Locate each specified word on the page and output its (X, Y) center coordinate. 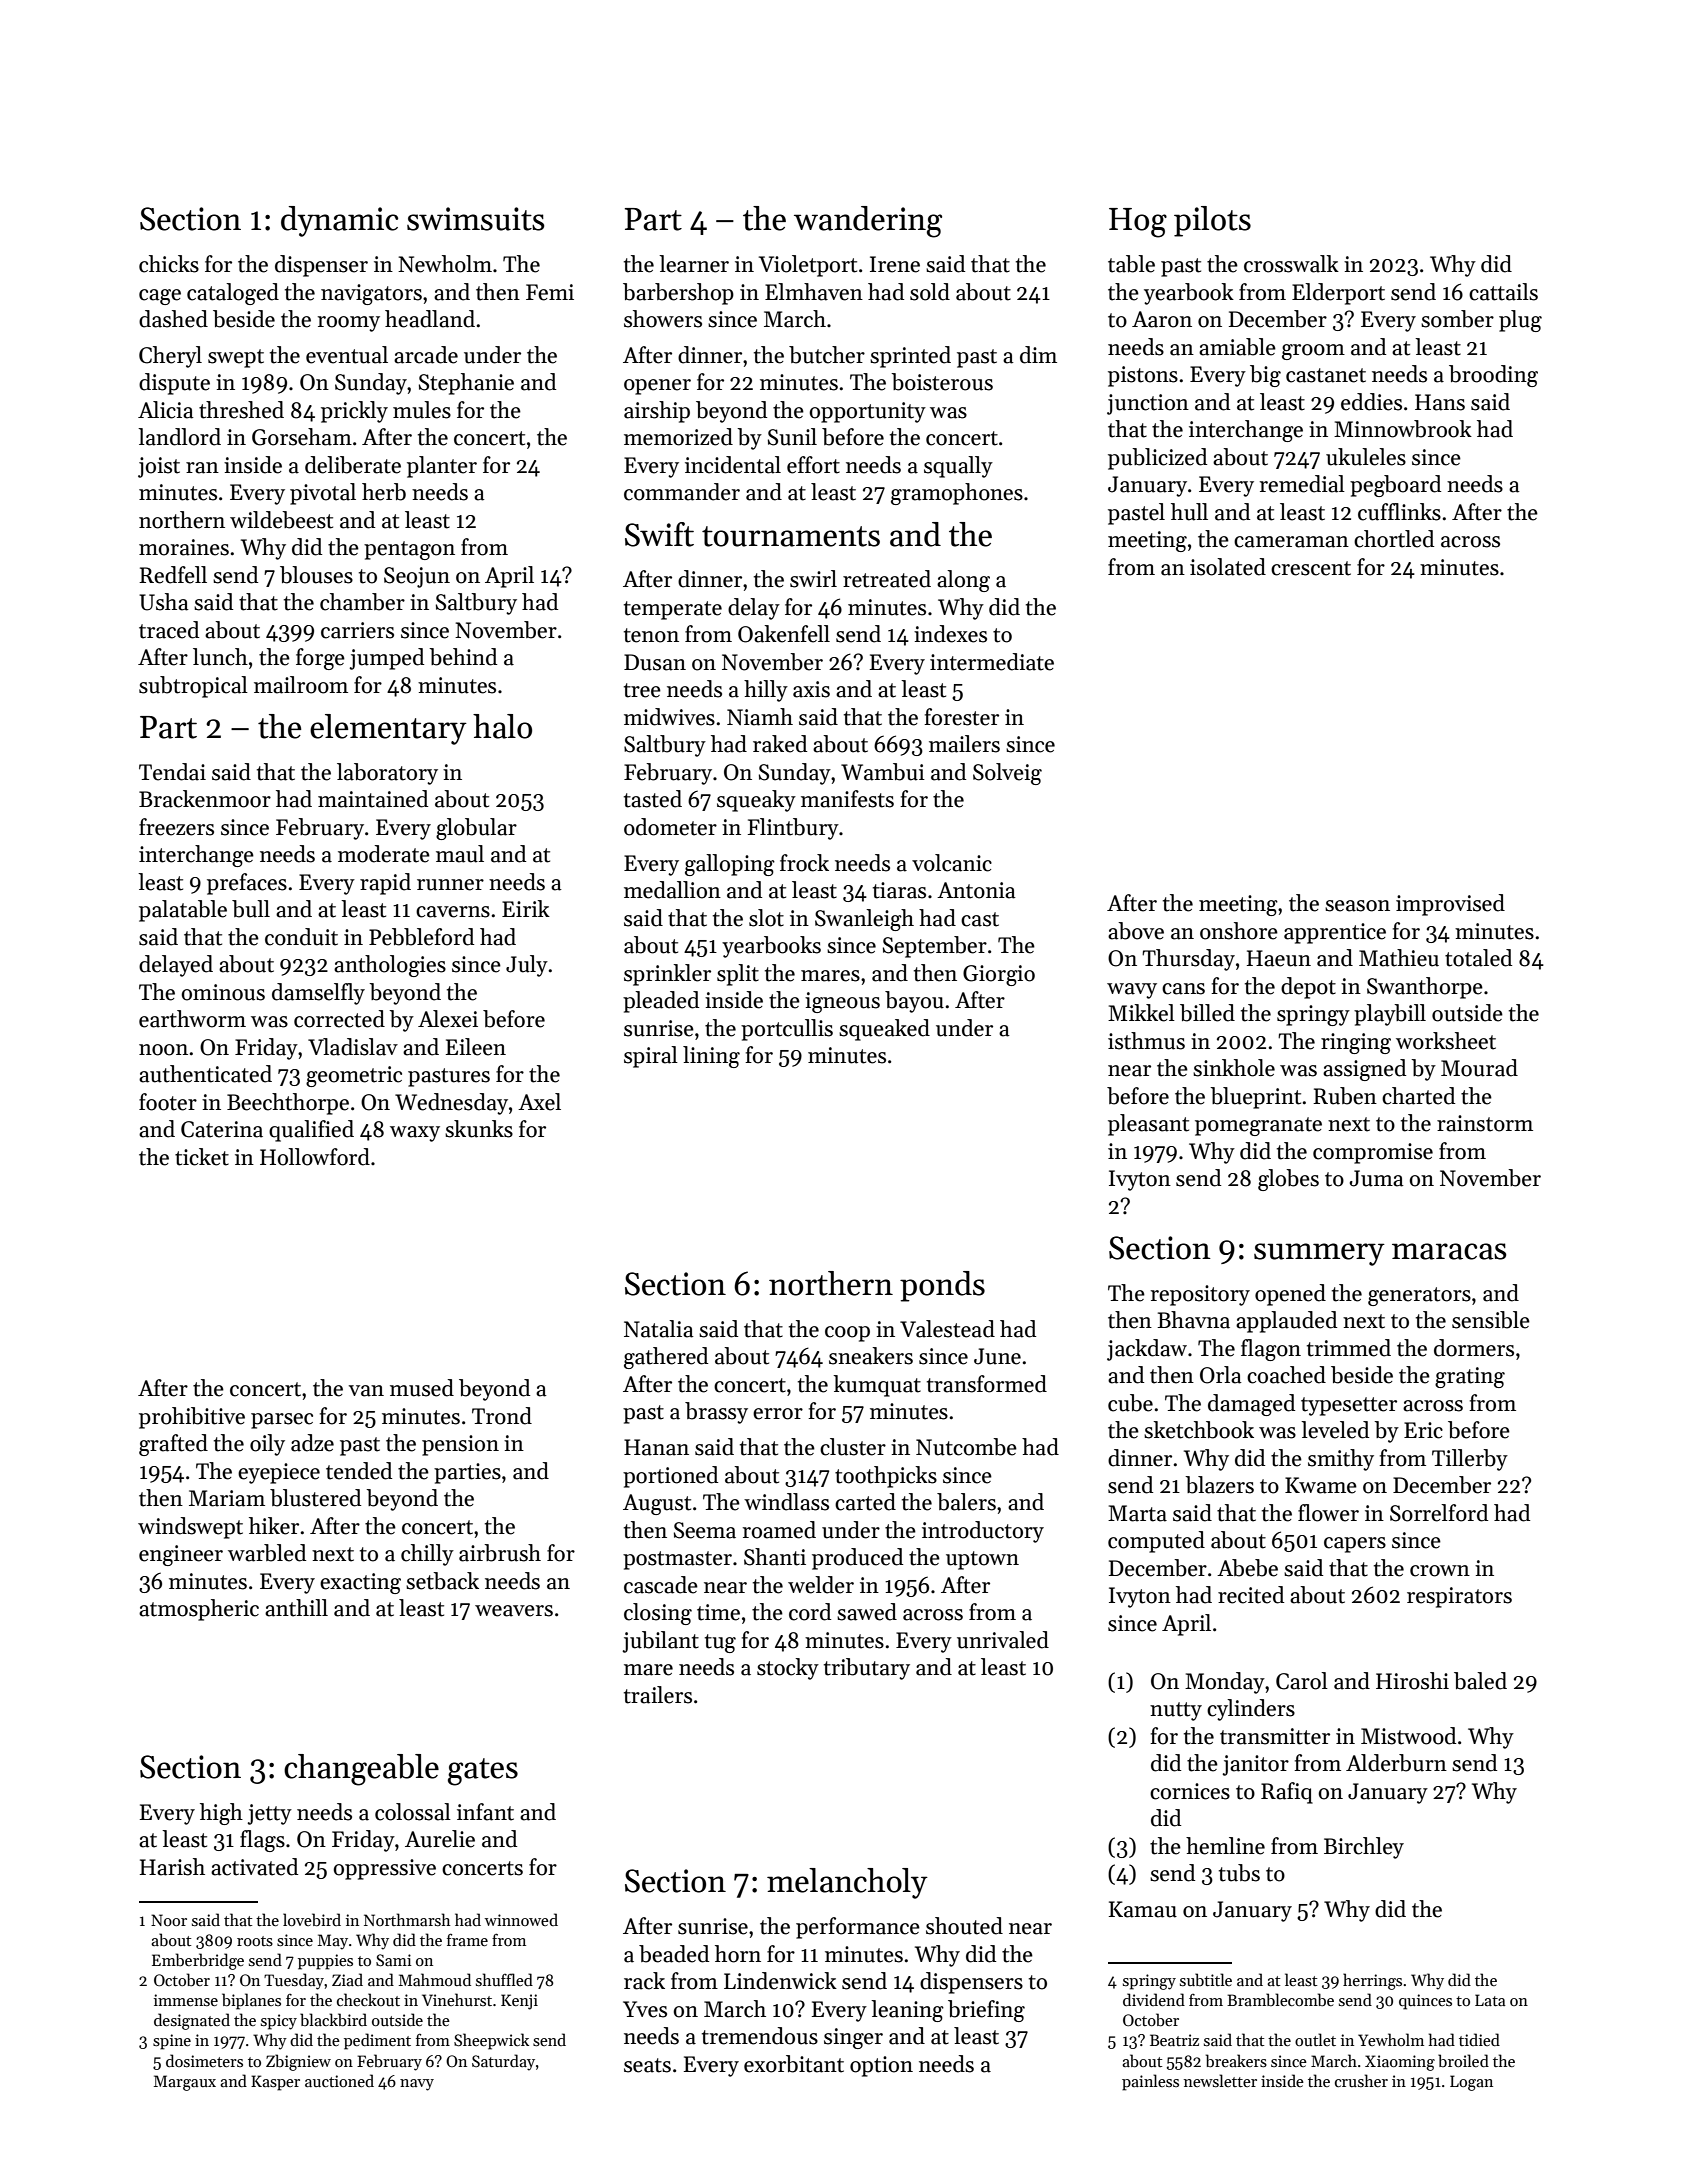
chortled (1394, 539)
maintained (373, 799)
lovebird (312, 1920)
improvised (1450, 905)
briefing (986, 2011)
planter (442, 467)
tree (642, 690)
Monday (1225, 1683)
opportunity (867, 412)
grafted (173, 1445)
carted (865, 1502)
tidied (1479, 2039)
